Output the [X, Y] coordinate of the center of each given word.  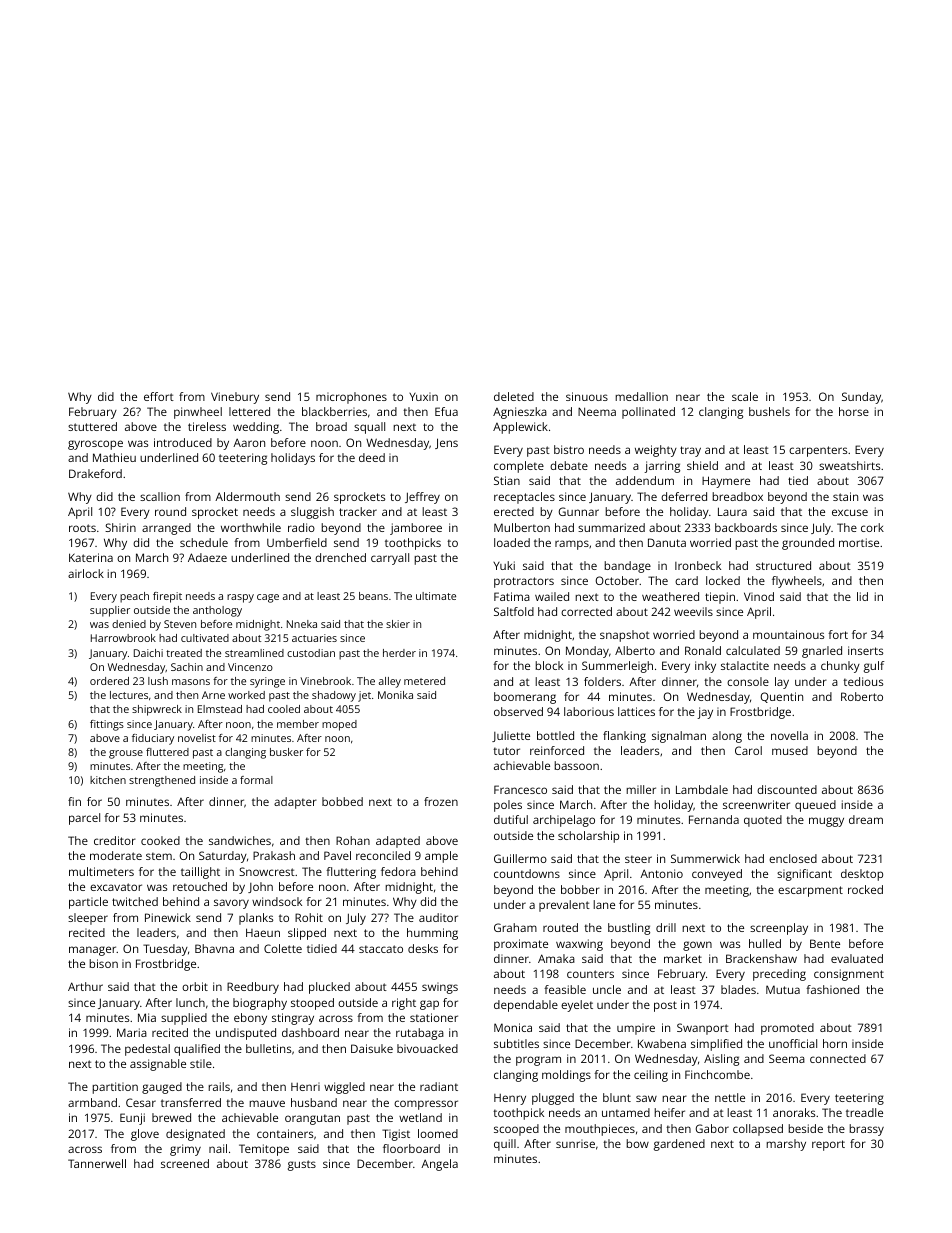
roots [82, 528]
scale [745, 396]
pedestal [147, 1050]
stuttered [92, 426]
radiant [439, 1086]
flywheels [797, 582]
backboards [746, 527]
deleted [514, 396]
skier [398, 624]
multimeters [101, 871]
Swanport [703, 1029]
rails [219, 1086]
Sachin [187, 667]
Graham [515, 927]
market [683, 958]
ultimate [436, 596]
